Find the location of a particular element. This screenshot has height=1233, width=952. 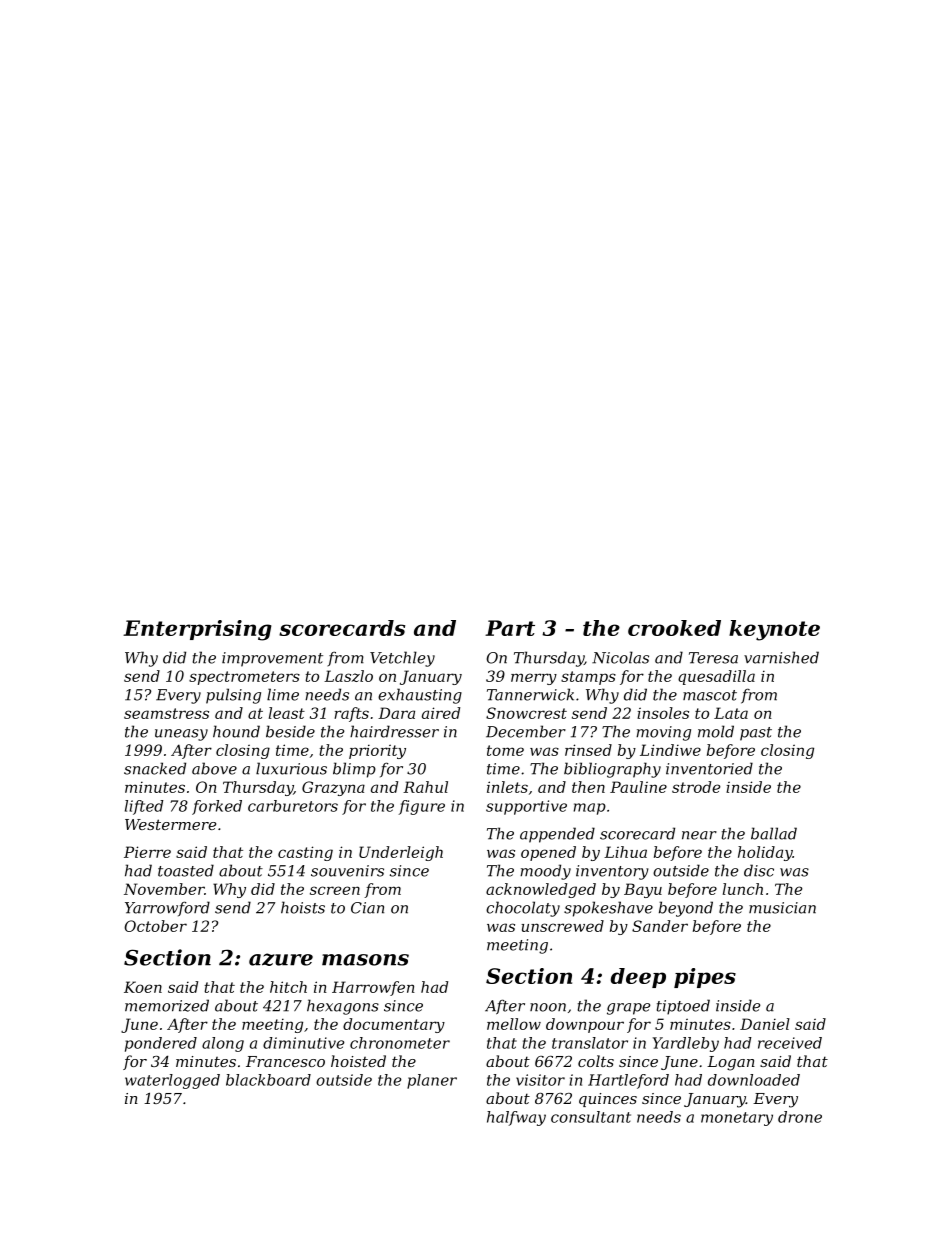

along is located at coordinates (223, 1044).
